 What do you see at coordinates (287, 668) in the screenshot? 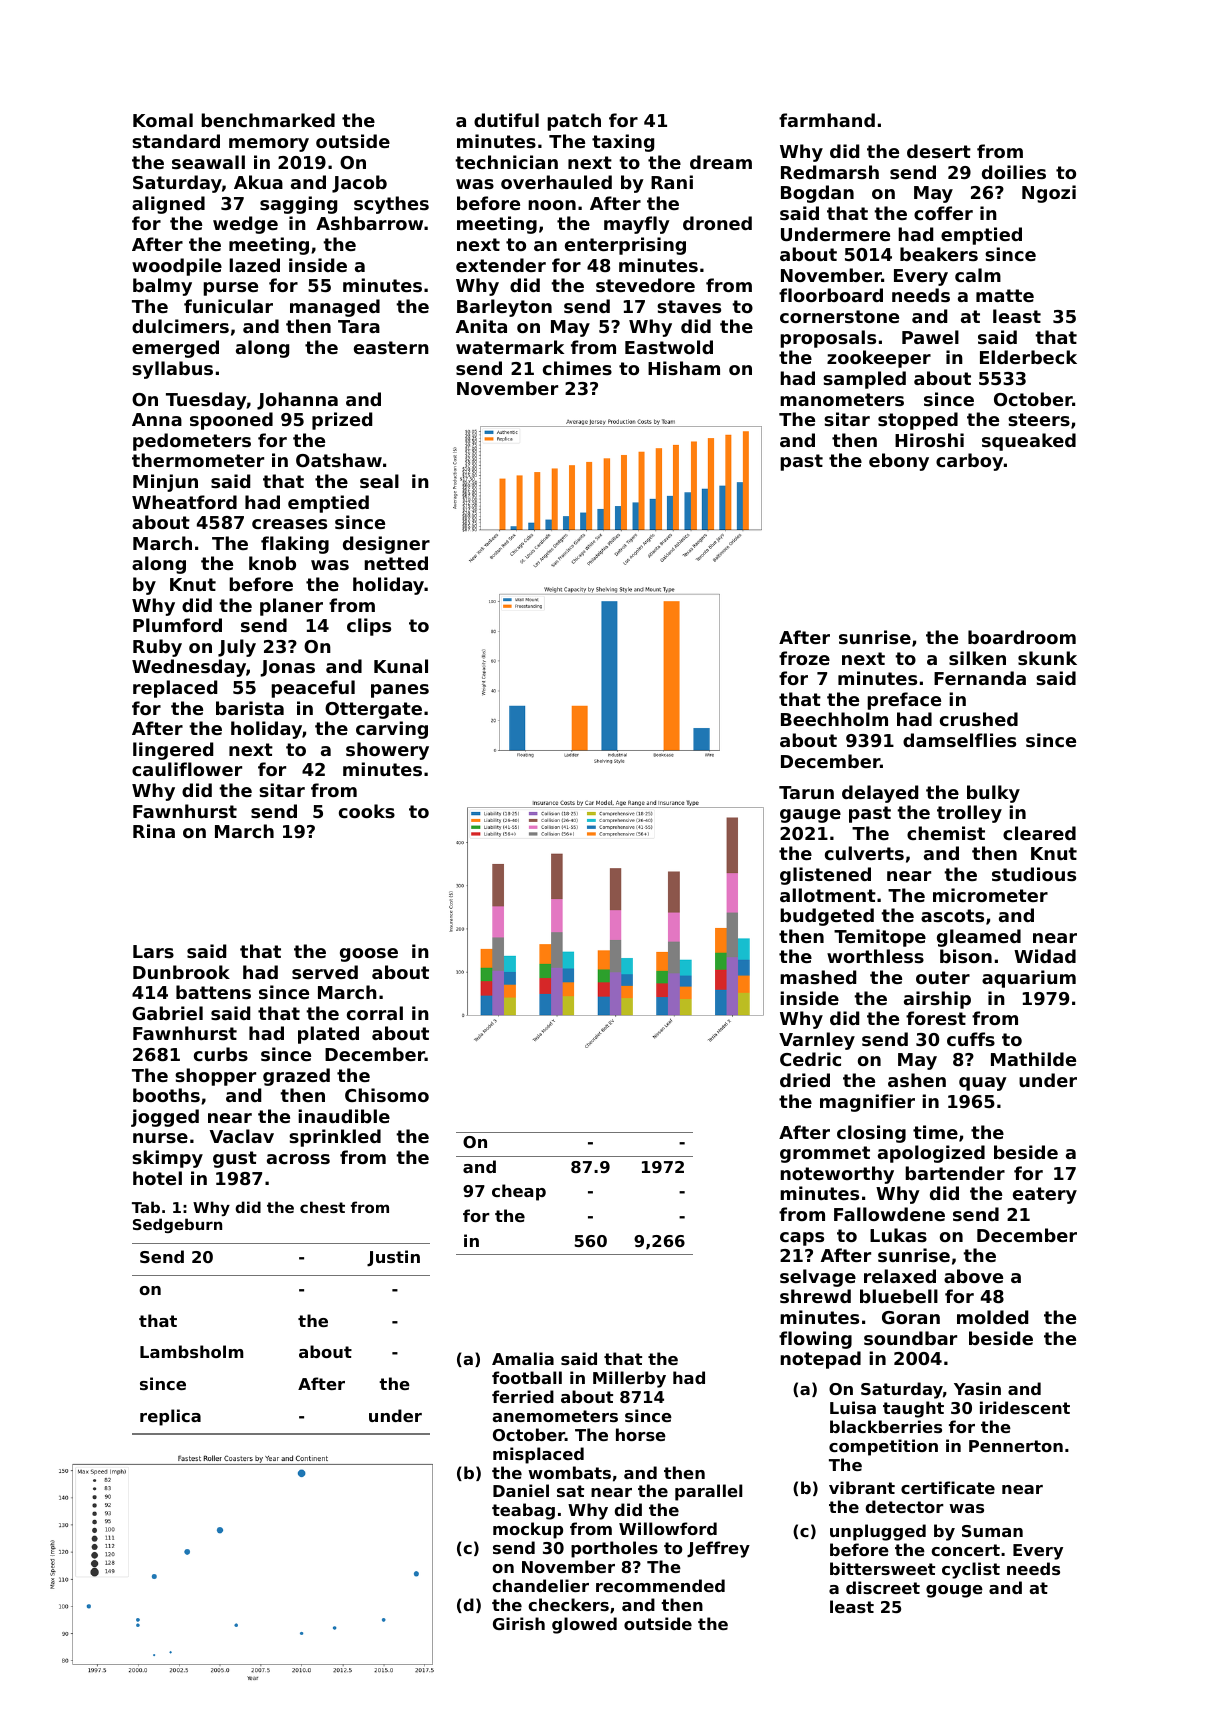
I see `Jonas` at bounding box center [287, 668].
